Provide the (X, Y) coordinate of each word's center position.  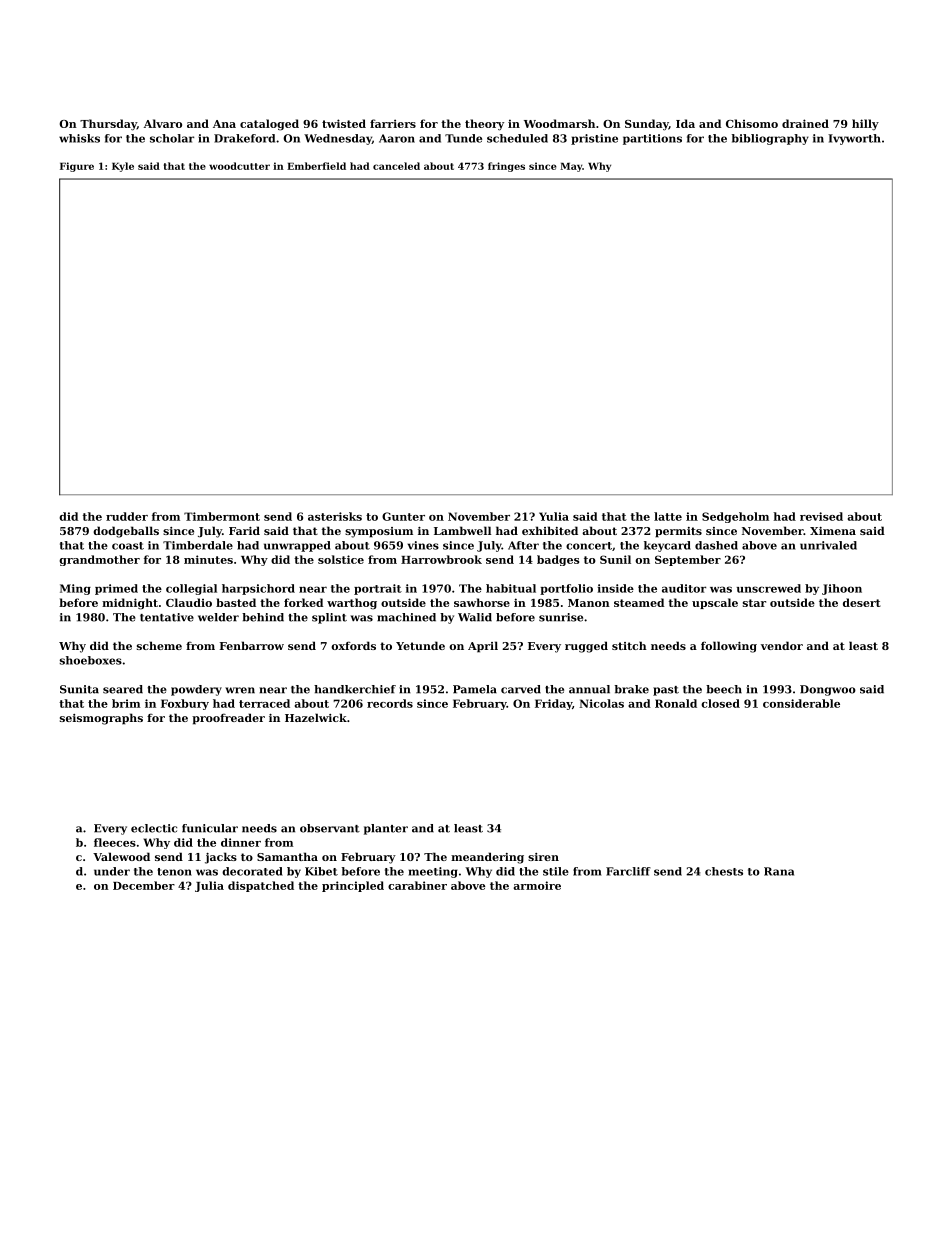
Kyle (123, 167)
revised (821, 516)
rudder (127, 516)
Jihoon (842, 589)
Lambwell (462, 530)
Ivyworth (854, 139)
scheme (159, 645)
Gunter (403, 516)
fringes (506, 167)
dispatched (261, 886)
